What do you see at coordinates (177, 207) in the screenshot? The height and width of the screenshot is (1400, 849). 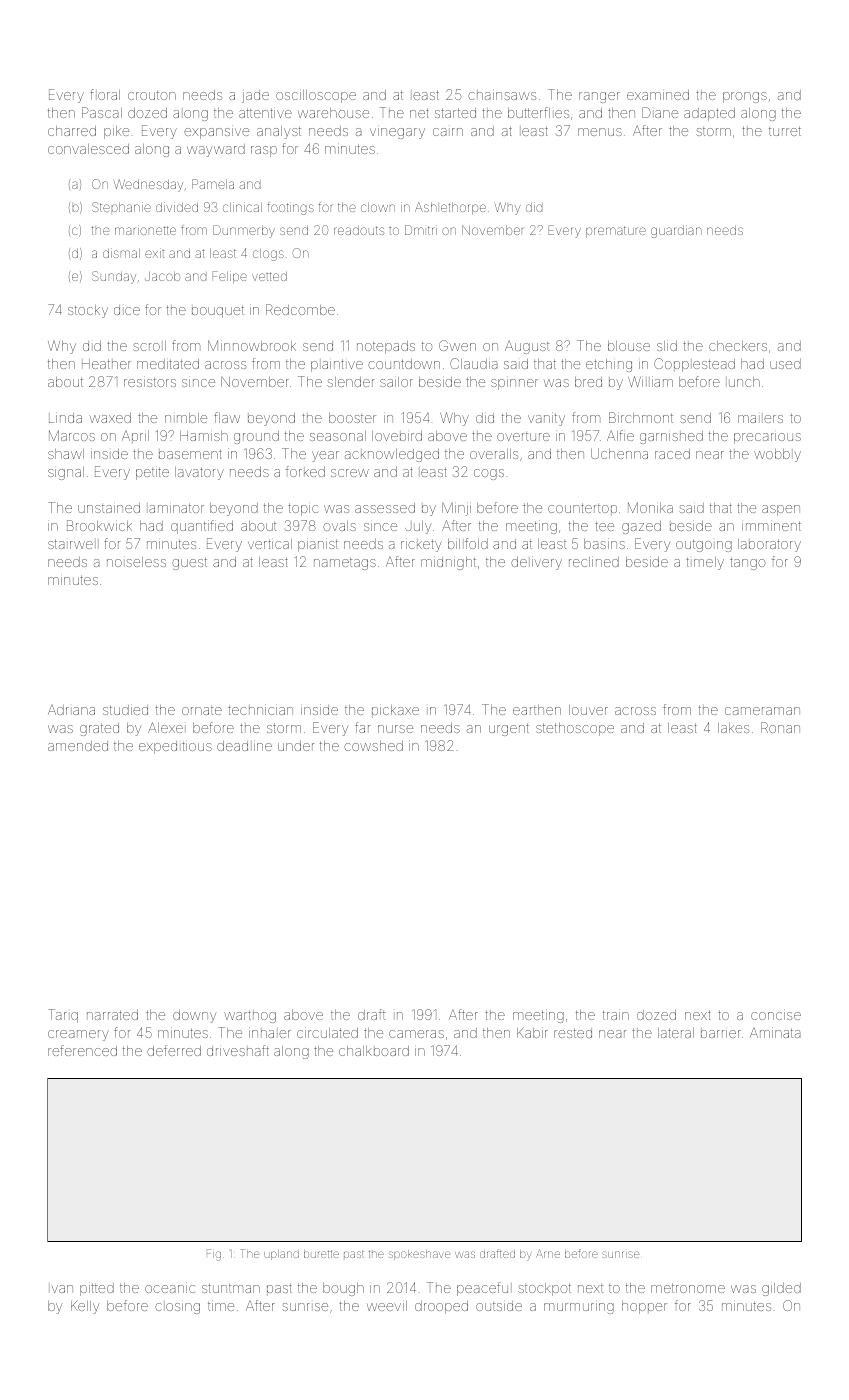 I see `divided` at bounding box center [177, 207].
